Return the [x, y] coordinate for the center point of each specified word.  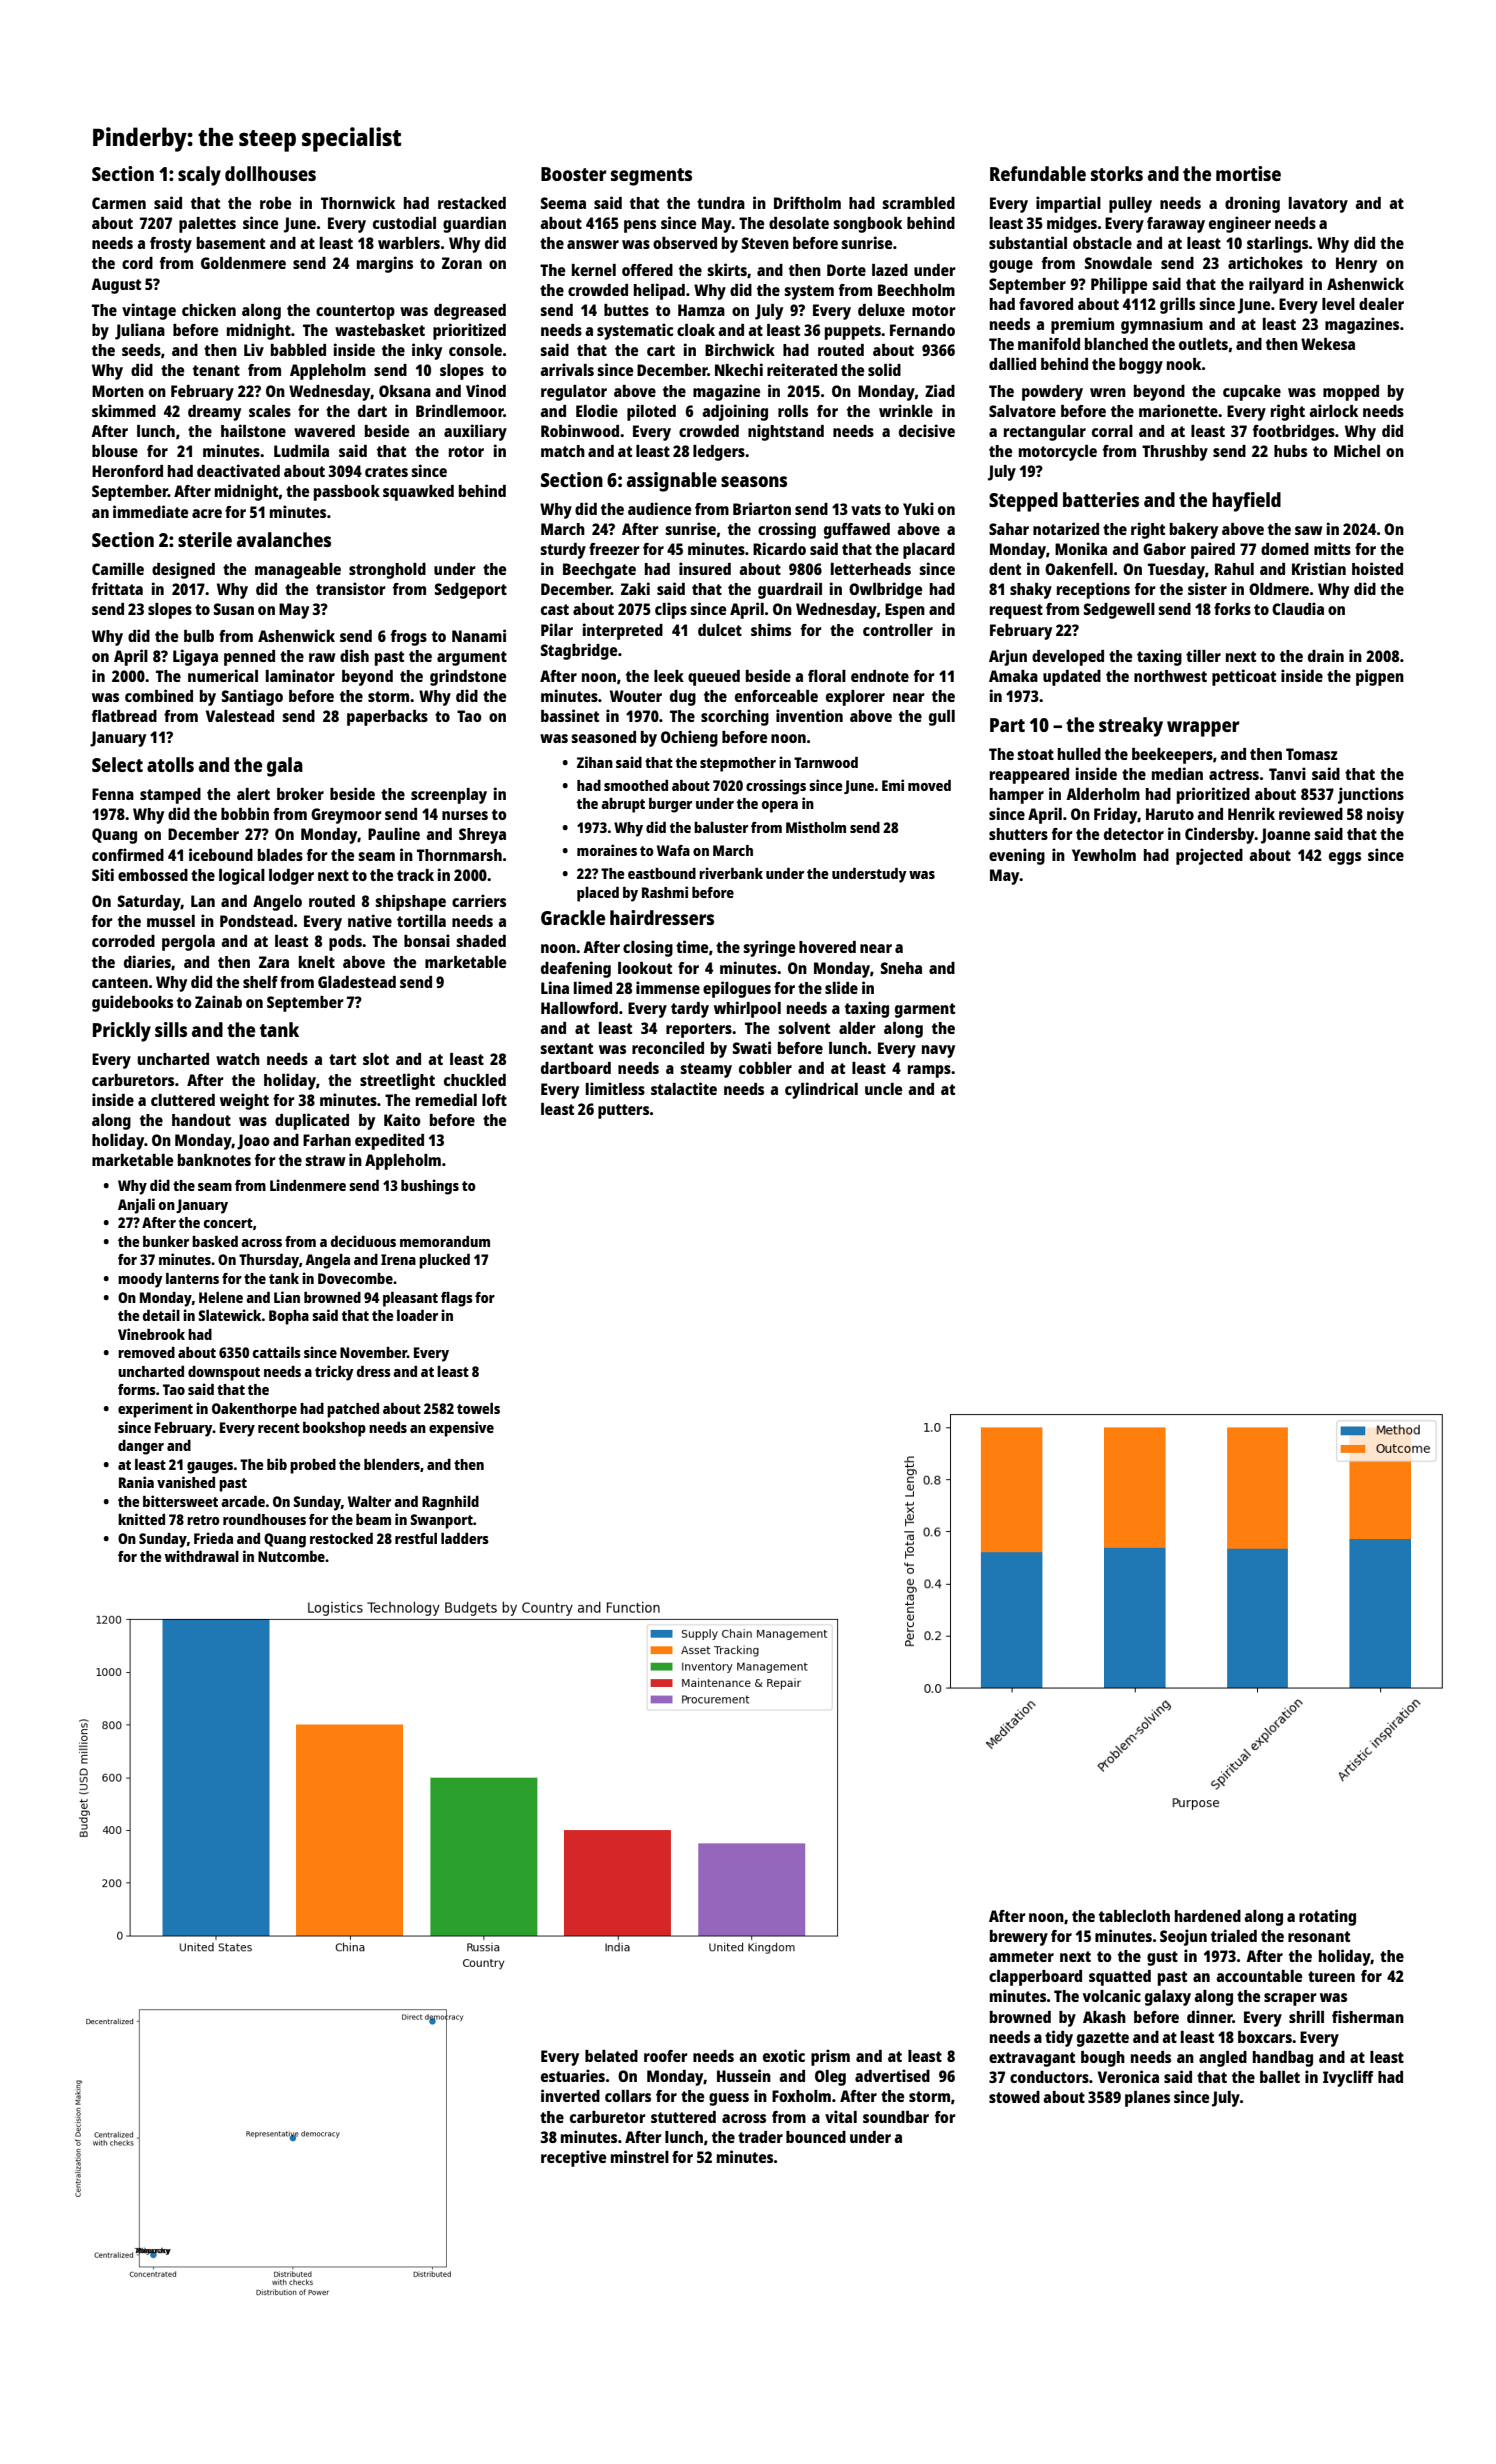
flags [457, 1299]
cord [137, 263]
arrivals [567, 369]
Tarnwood [826, 762]
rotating [1327, 1917]
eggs [1345, 858]
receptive [573, 2158]
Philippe [1119, 285]
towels [478, 1408]
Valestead [240, 716]
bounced [816, 2137]
